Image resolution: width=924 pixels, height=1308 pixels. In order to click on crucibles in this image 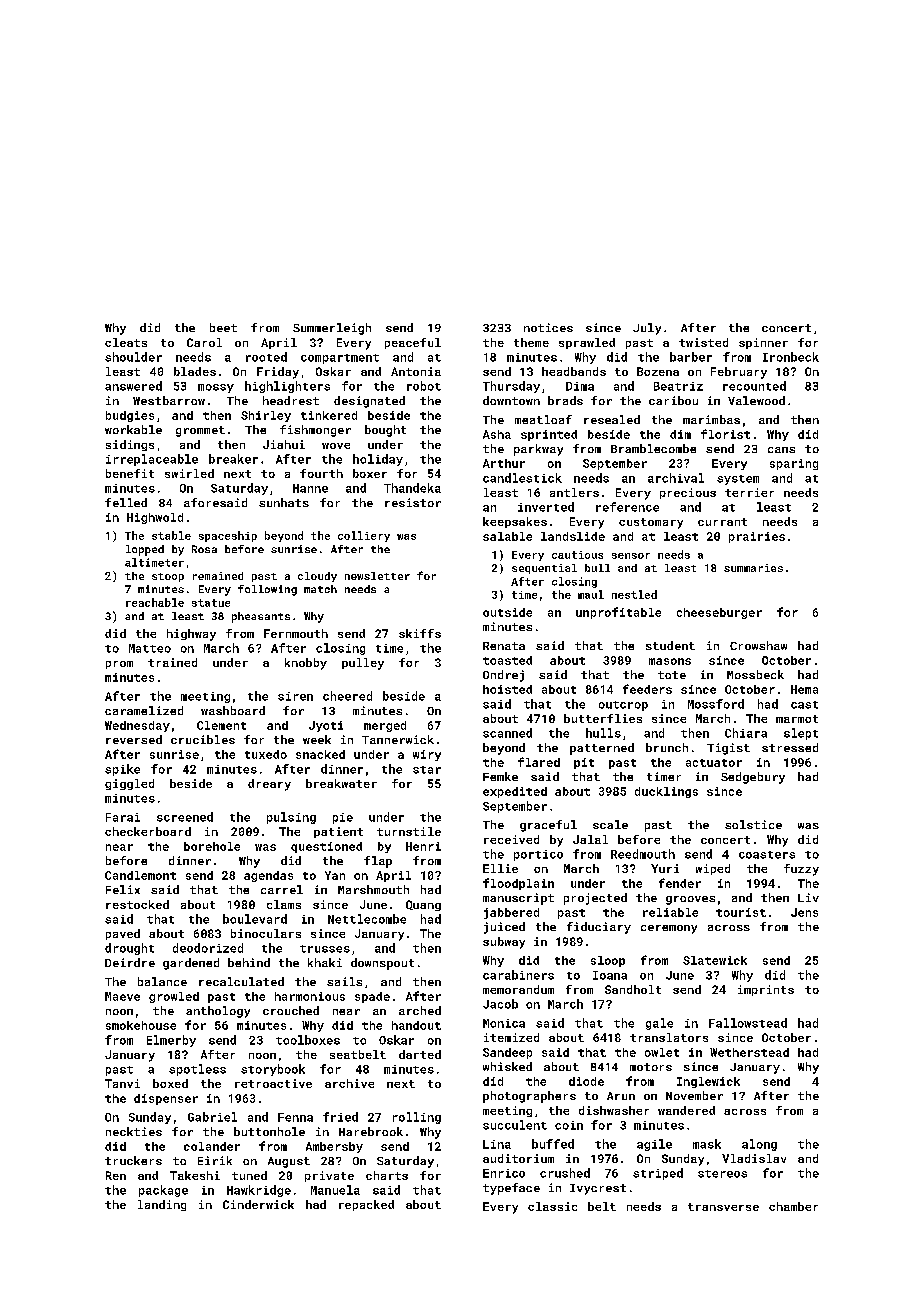, I will do `click(203, 739)`.
